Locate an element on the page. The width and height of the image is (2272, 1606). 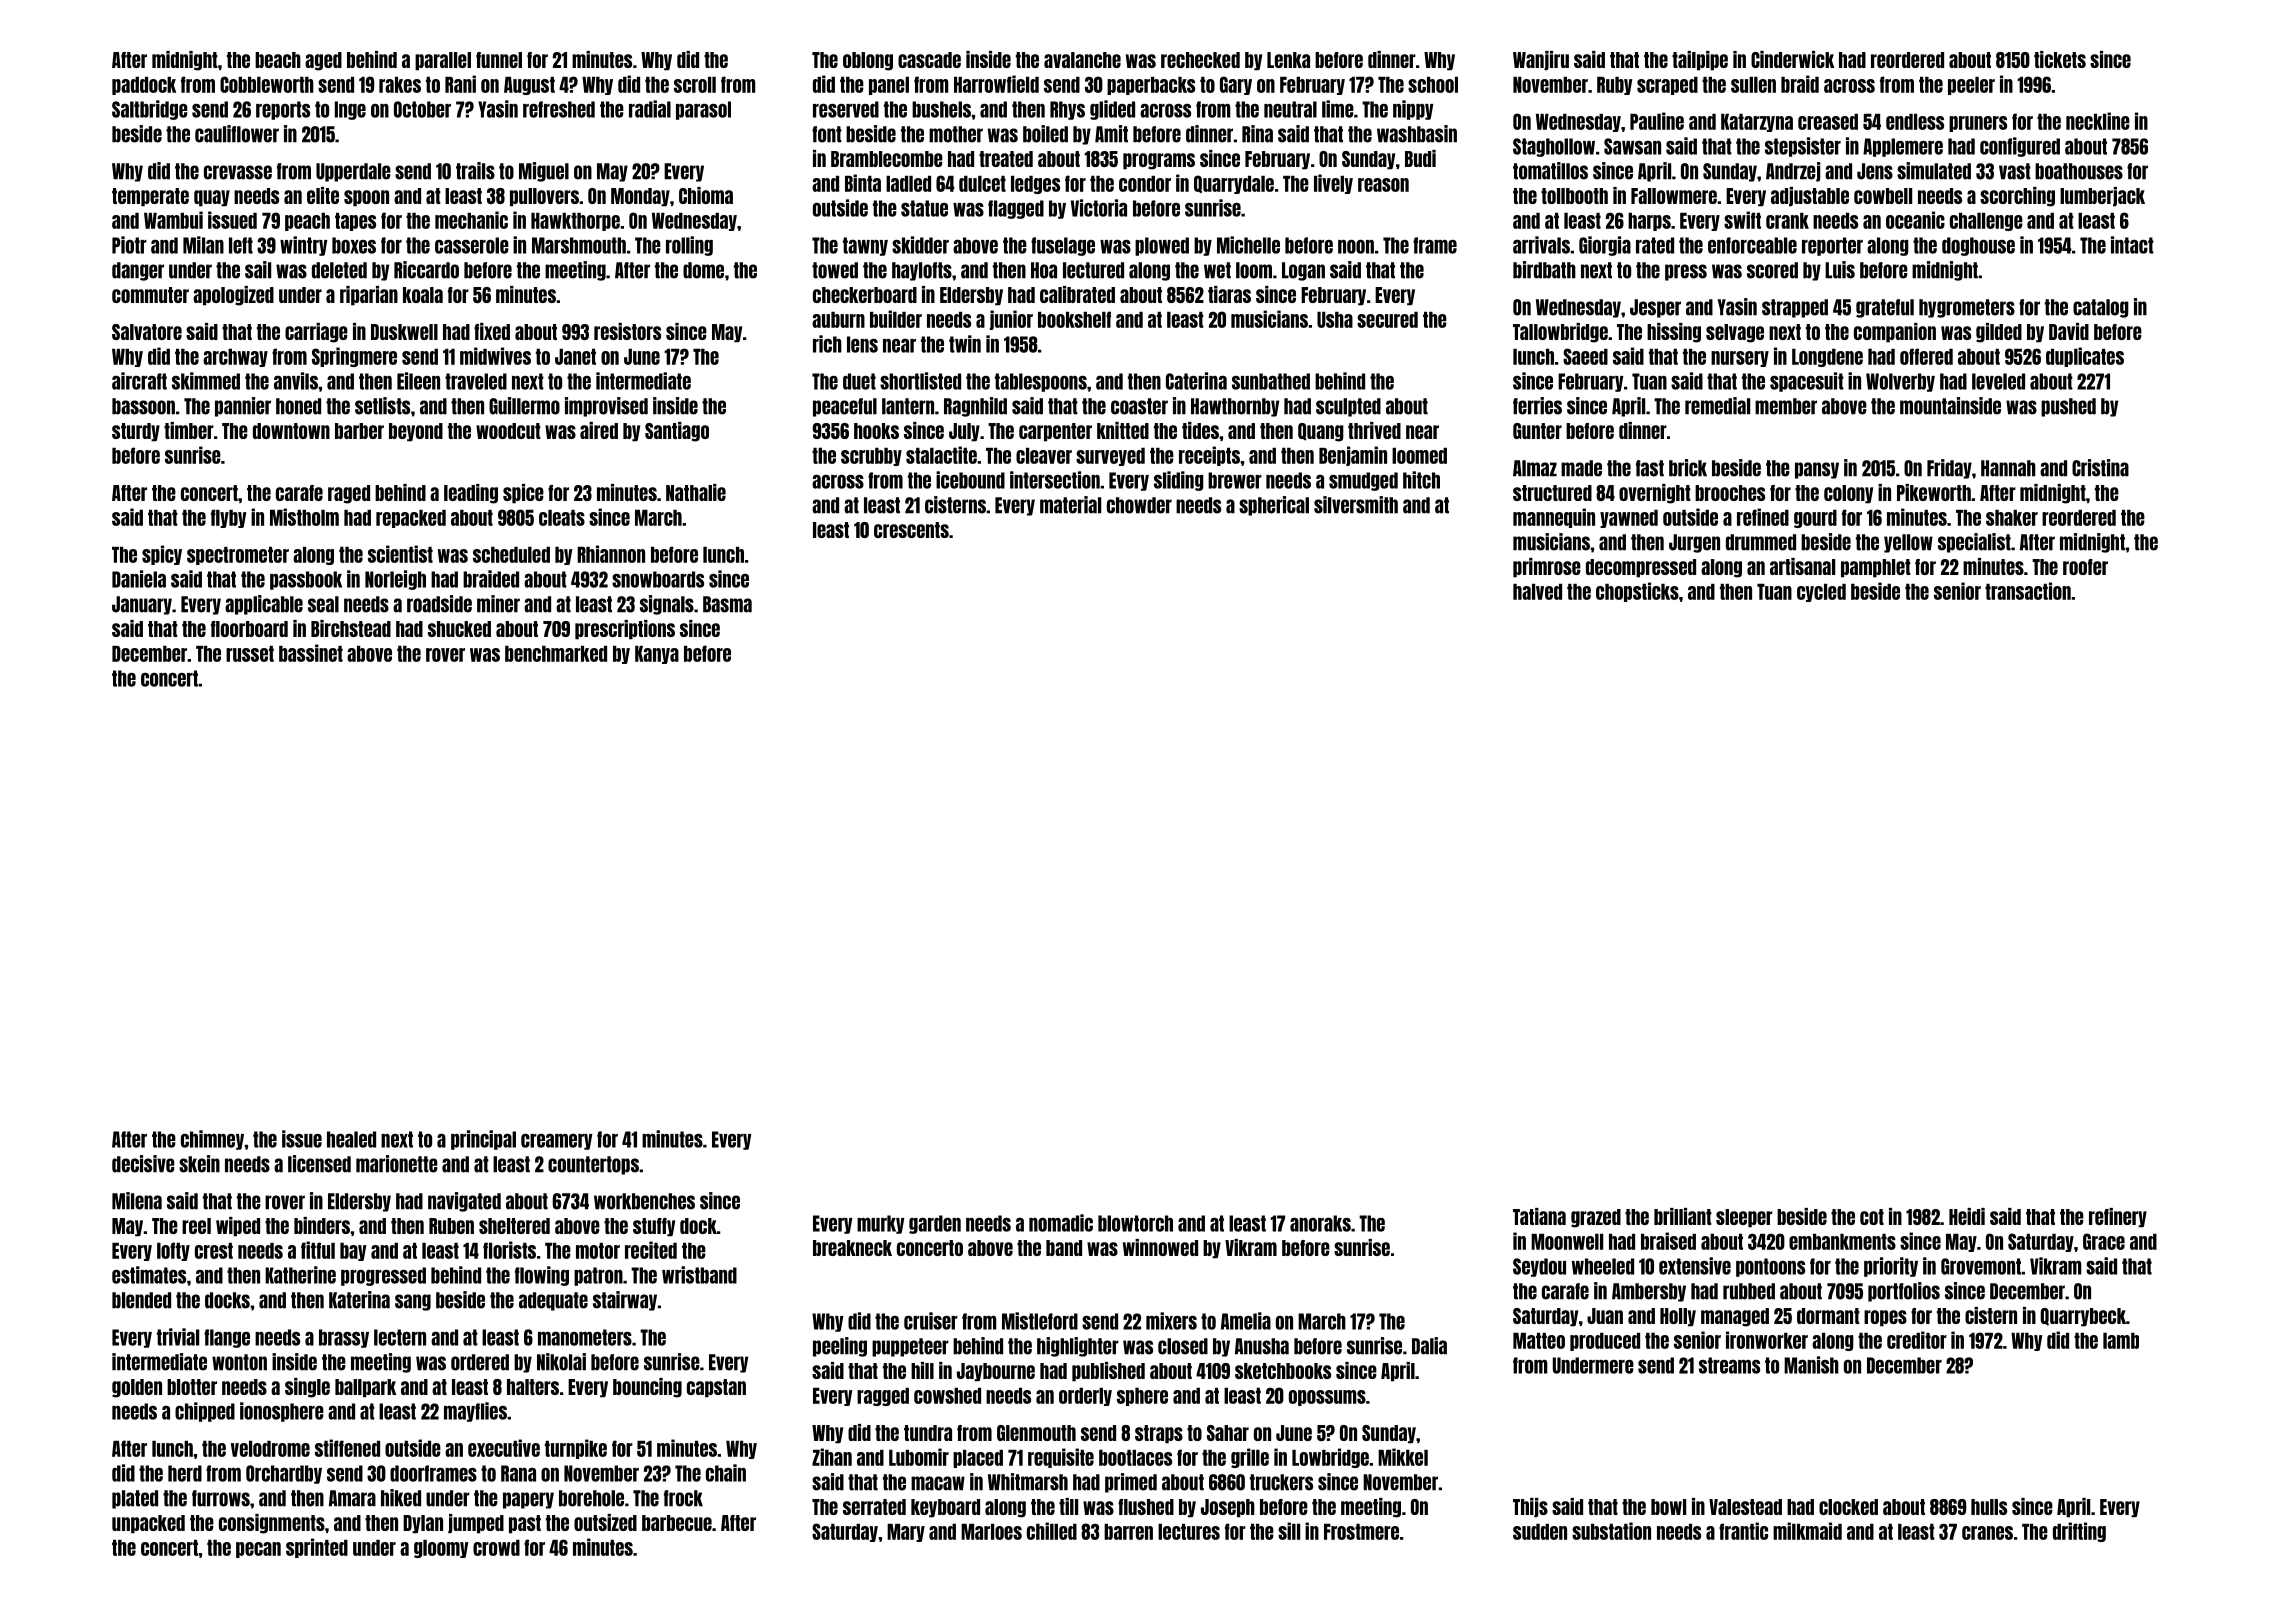
Cinderwick is located at coordinates (1792, 59).
